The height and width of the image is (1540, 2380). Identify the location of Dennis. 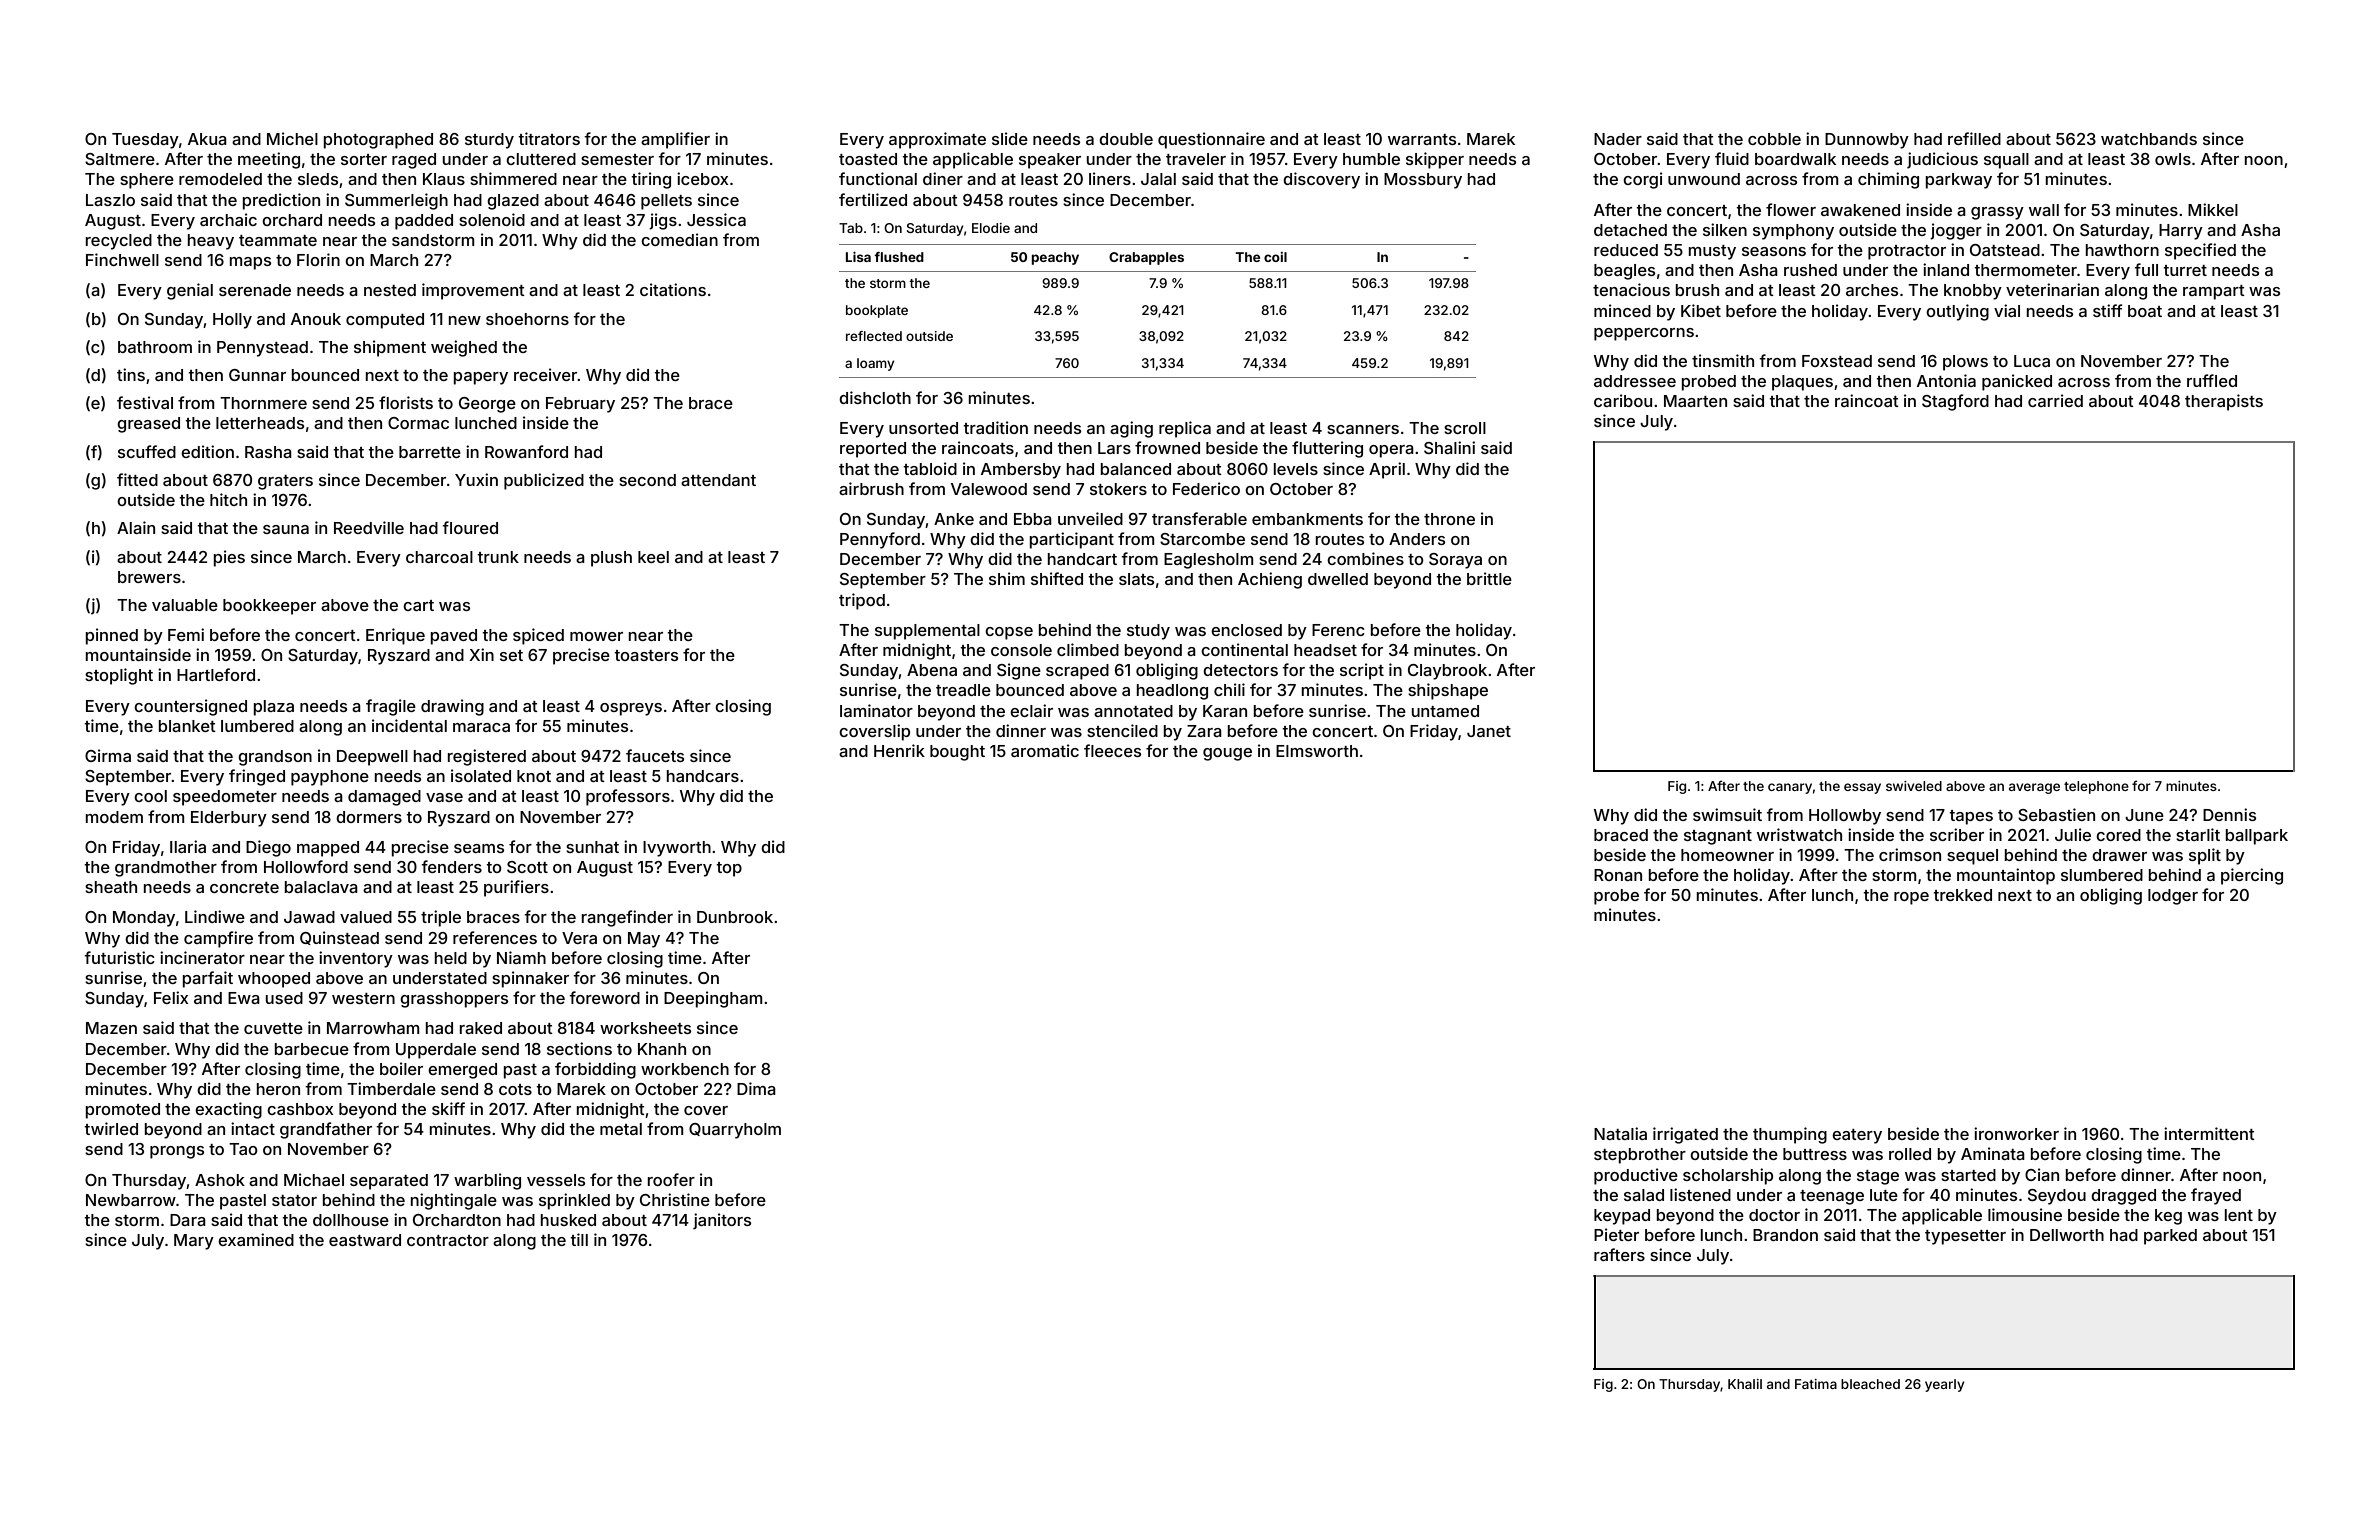
(2229, 814).
